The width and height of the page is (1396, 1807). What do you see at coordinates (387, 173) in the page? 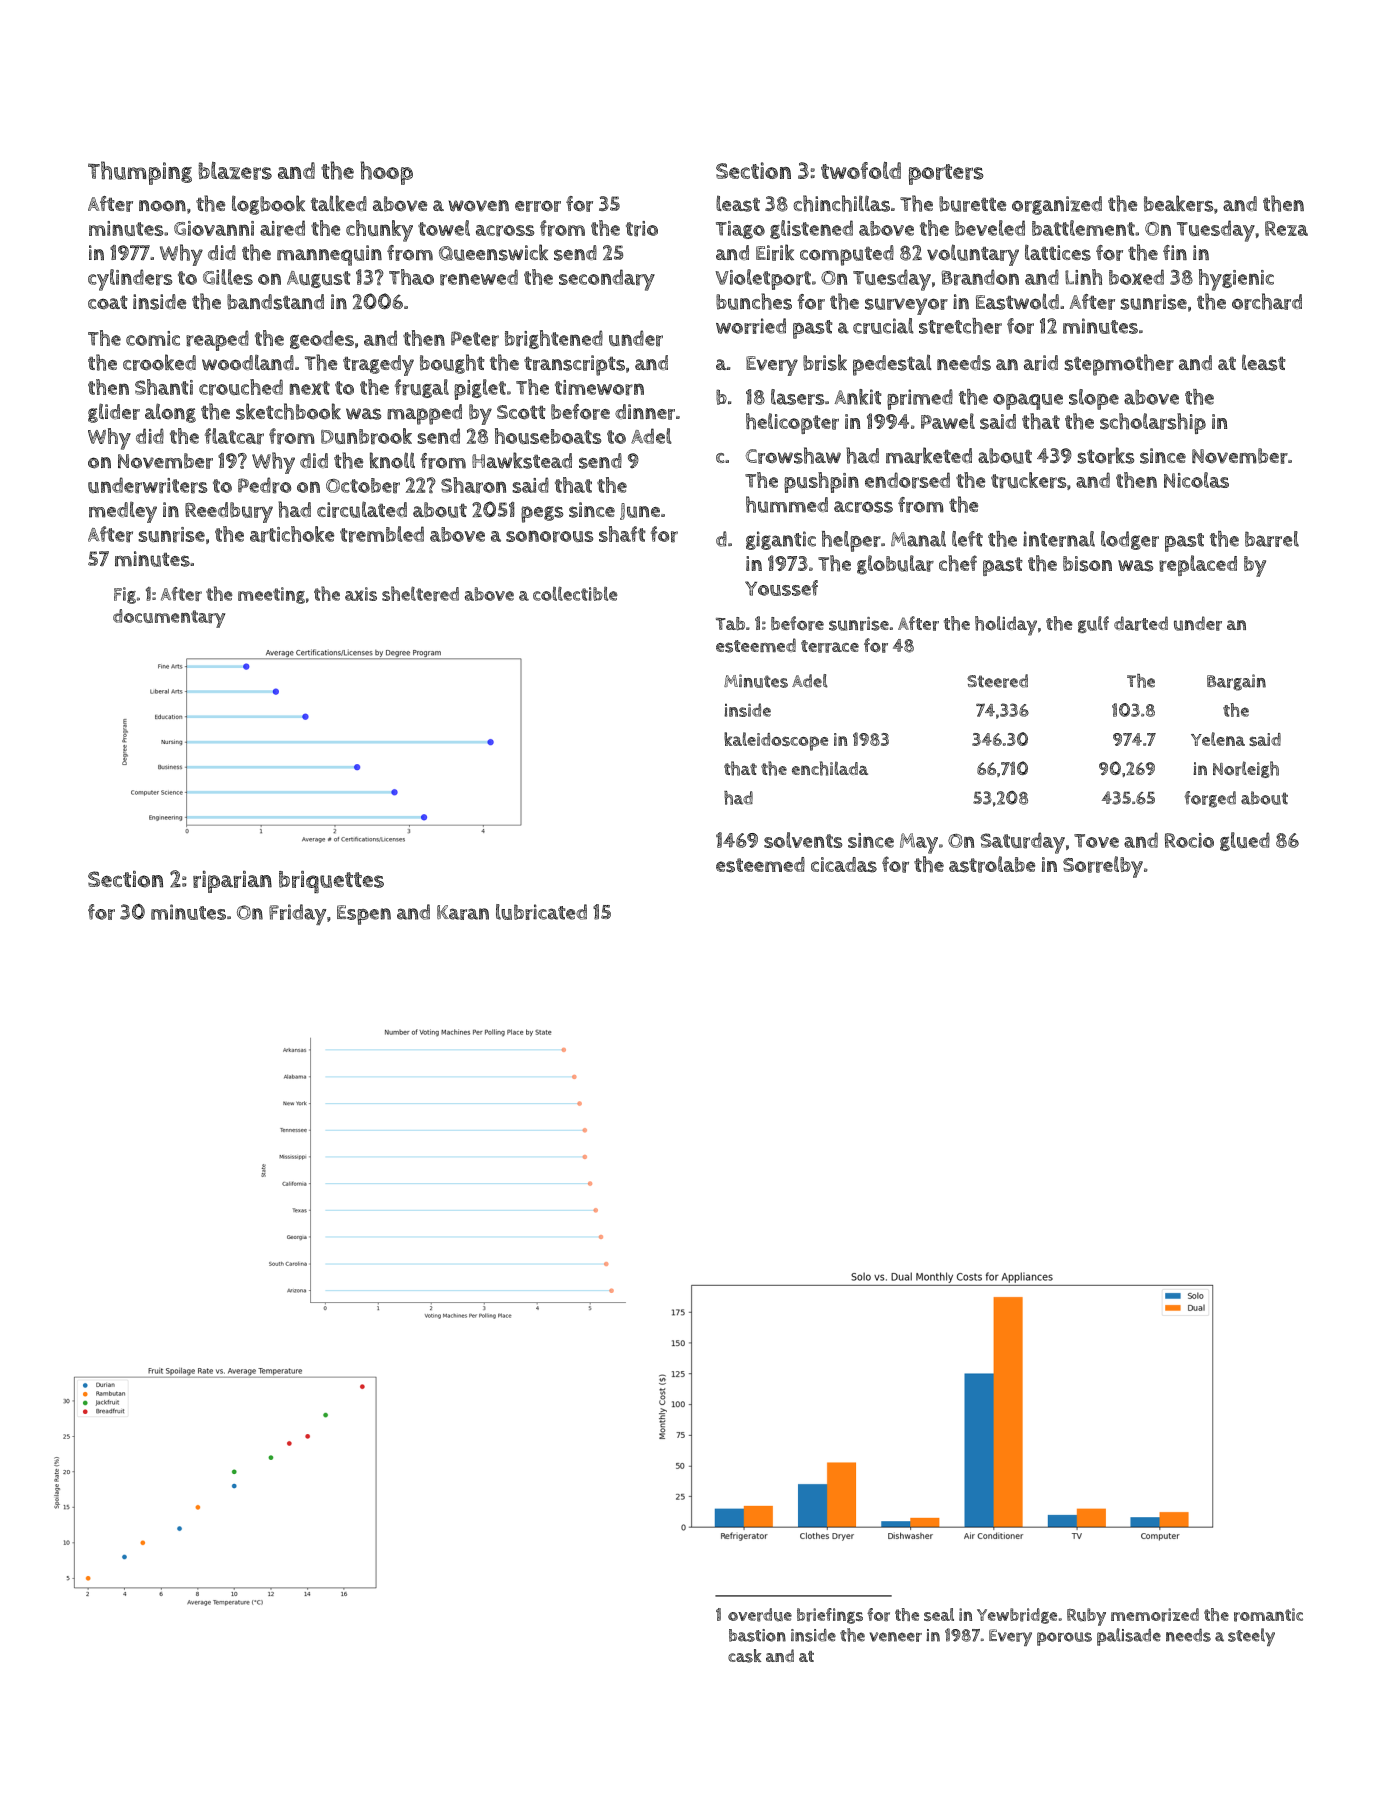
I see `hoop` at bounding box center [387, 173].
